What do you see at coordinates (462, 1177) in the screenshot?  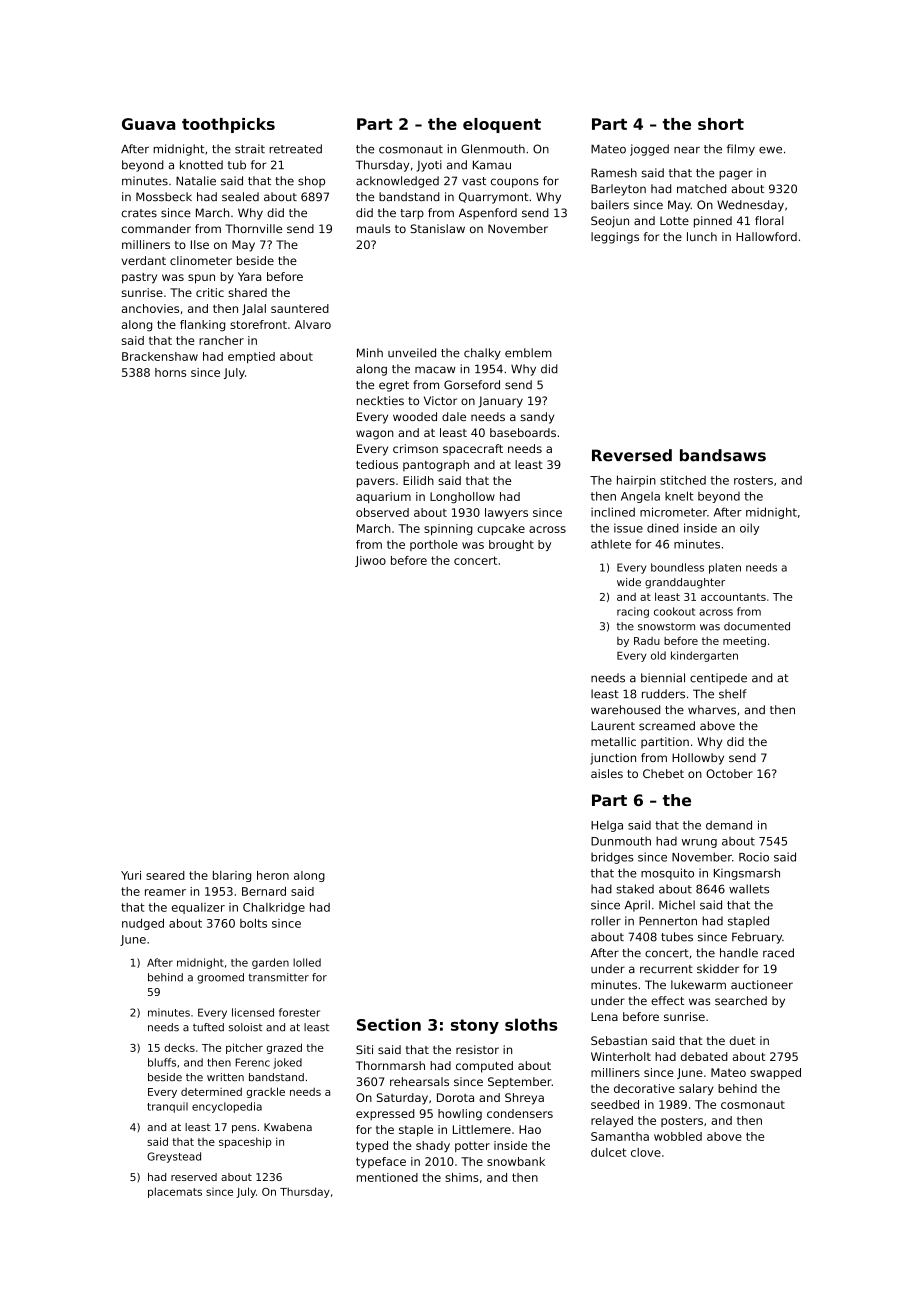 I see `shims` at bounding box center [462, 1177].
